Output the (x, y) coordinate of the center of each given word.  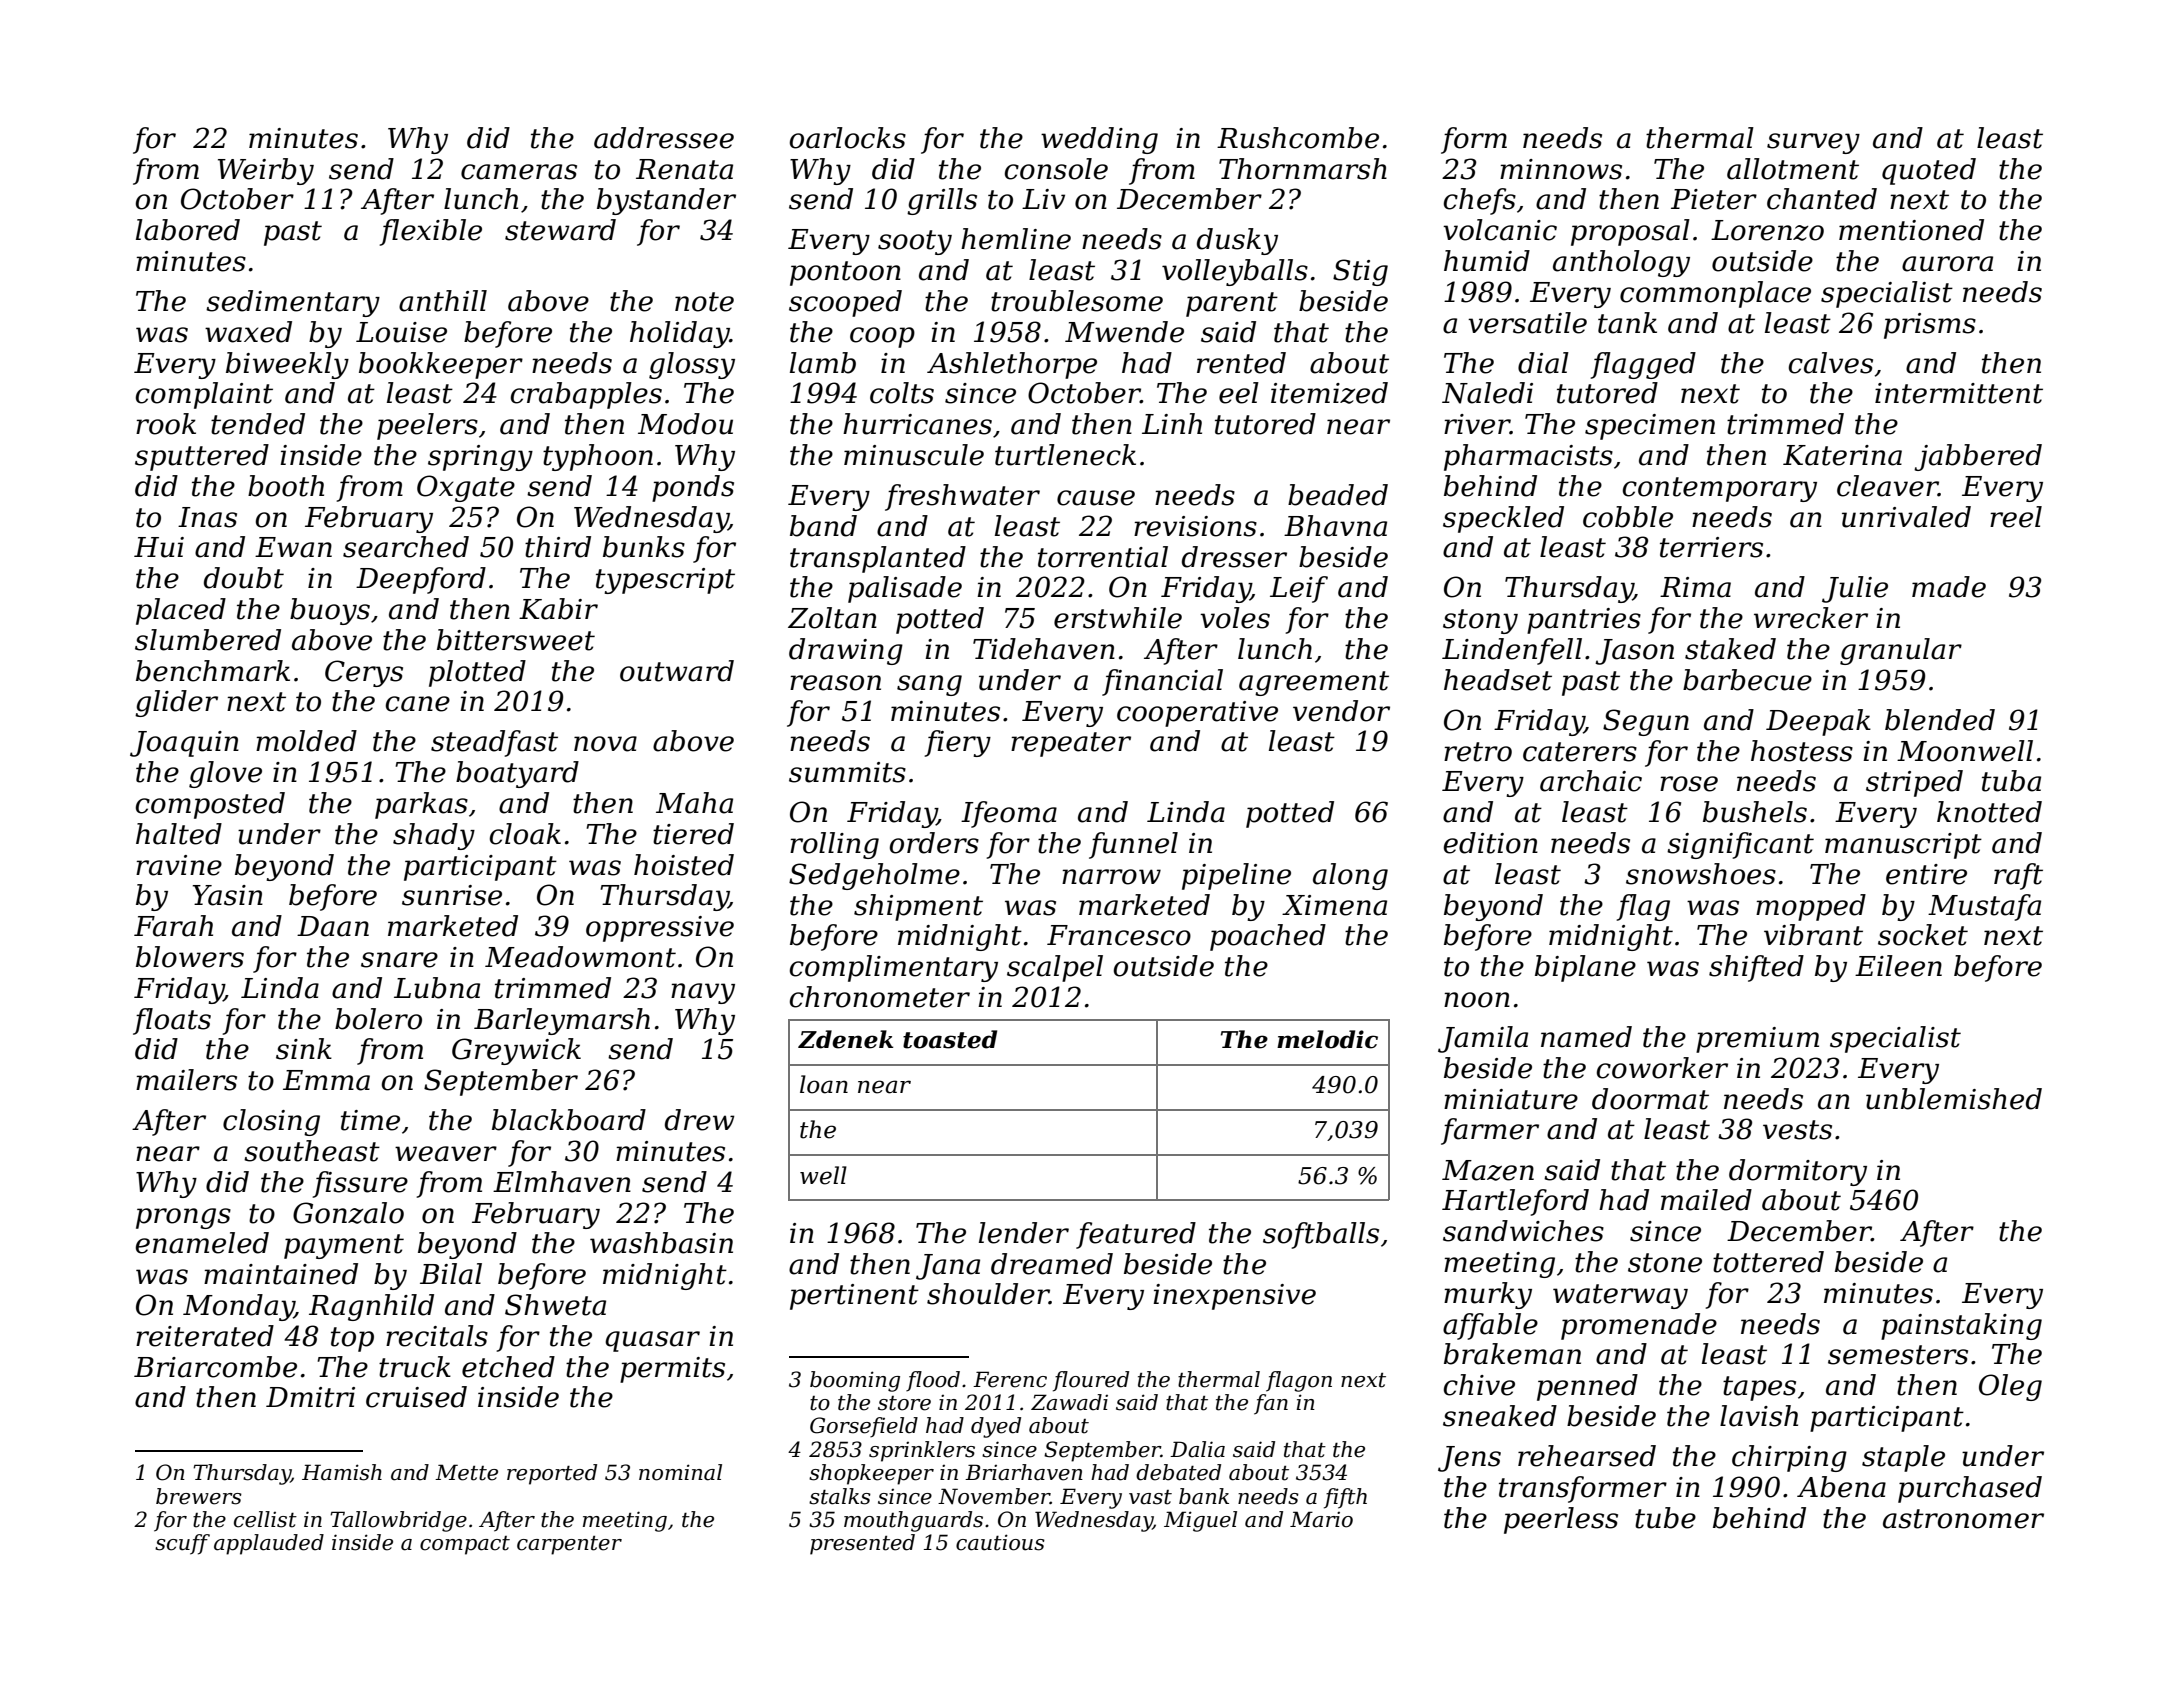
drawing (846, 651)
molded (306, 741)
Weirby (266, 171)
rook (166, 424)
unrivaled (1906, 517)
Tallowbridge (398, 1521)
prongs (183, 1218)
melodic (1327, 1039)
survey (1813, 143)
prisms (1930, 326)
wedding (1099, 140)
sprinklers (922, 1451)
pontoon (845, 273)
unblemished (1954, 1099)
